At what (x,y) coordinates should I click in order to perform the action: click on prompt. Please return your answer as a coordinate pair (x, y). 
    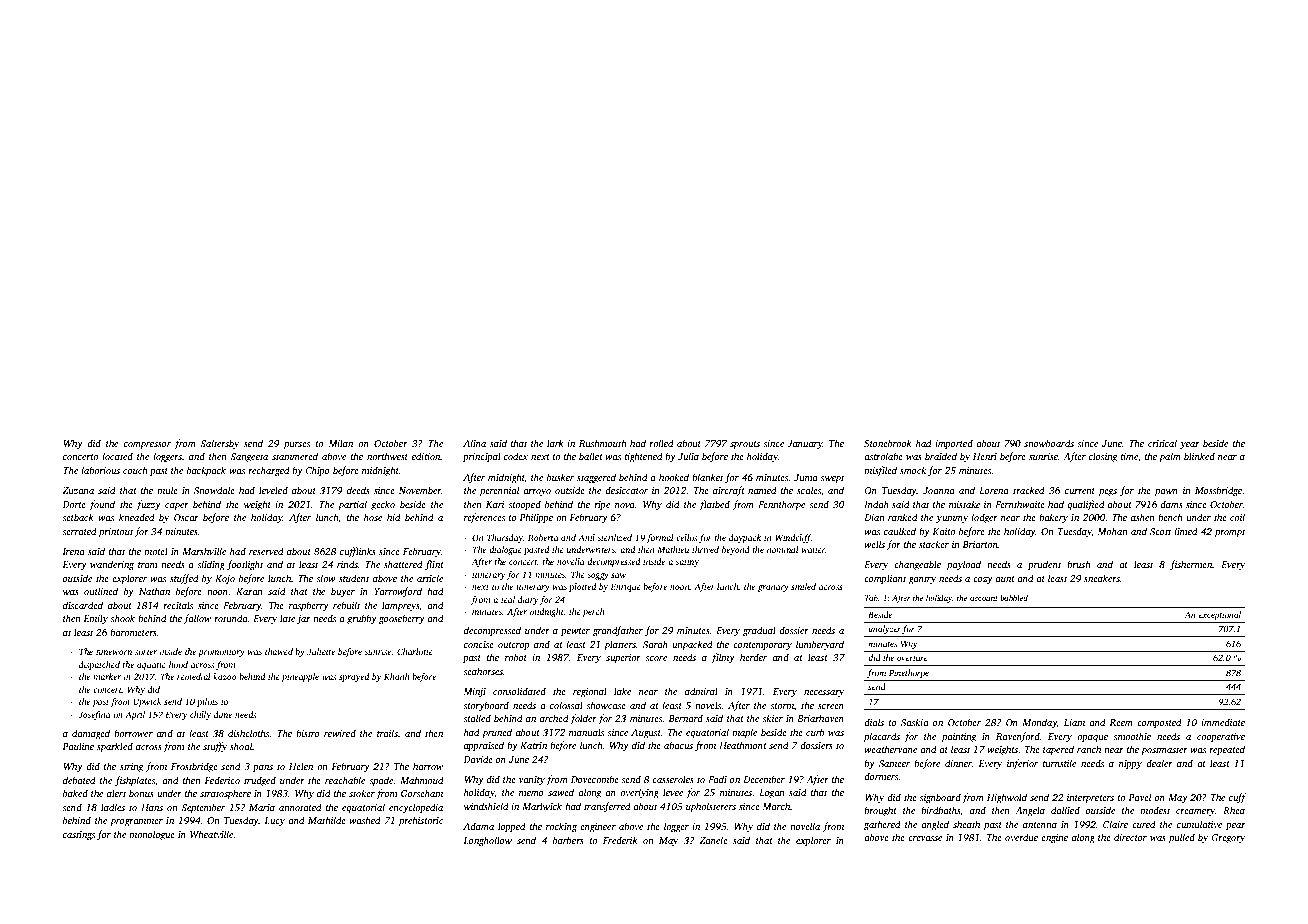
    Looking at the image, I should click on (1230, 533).
